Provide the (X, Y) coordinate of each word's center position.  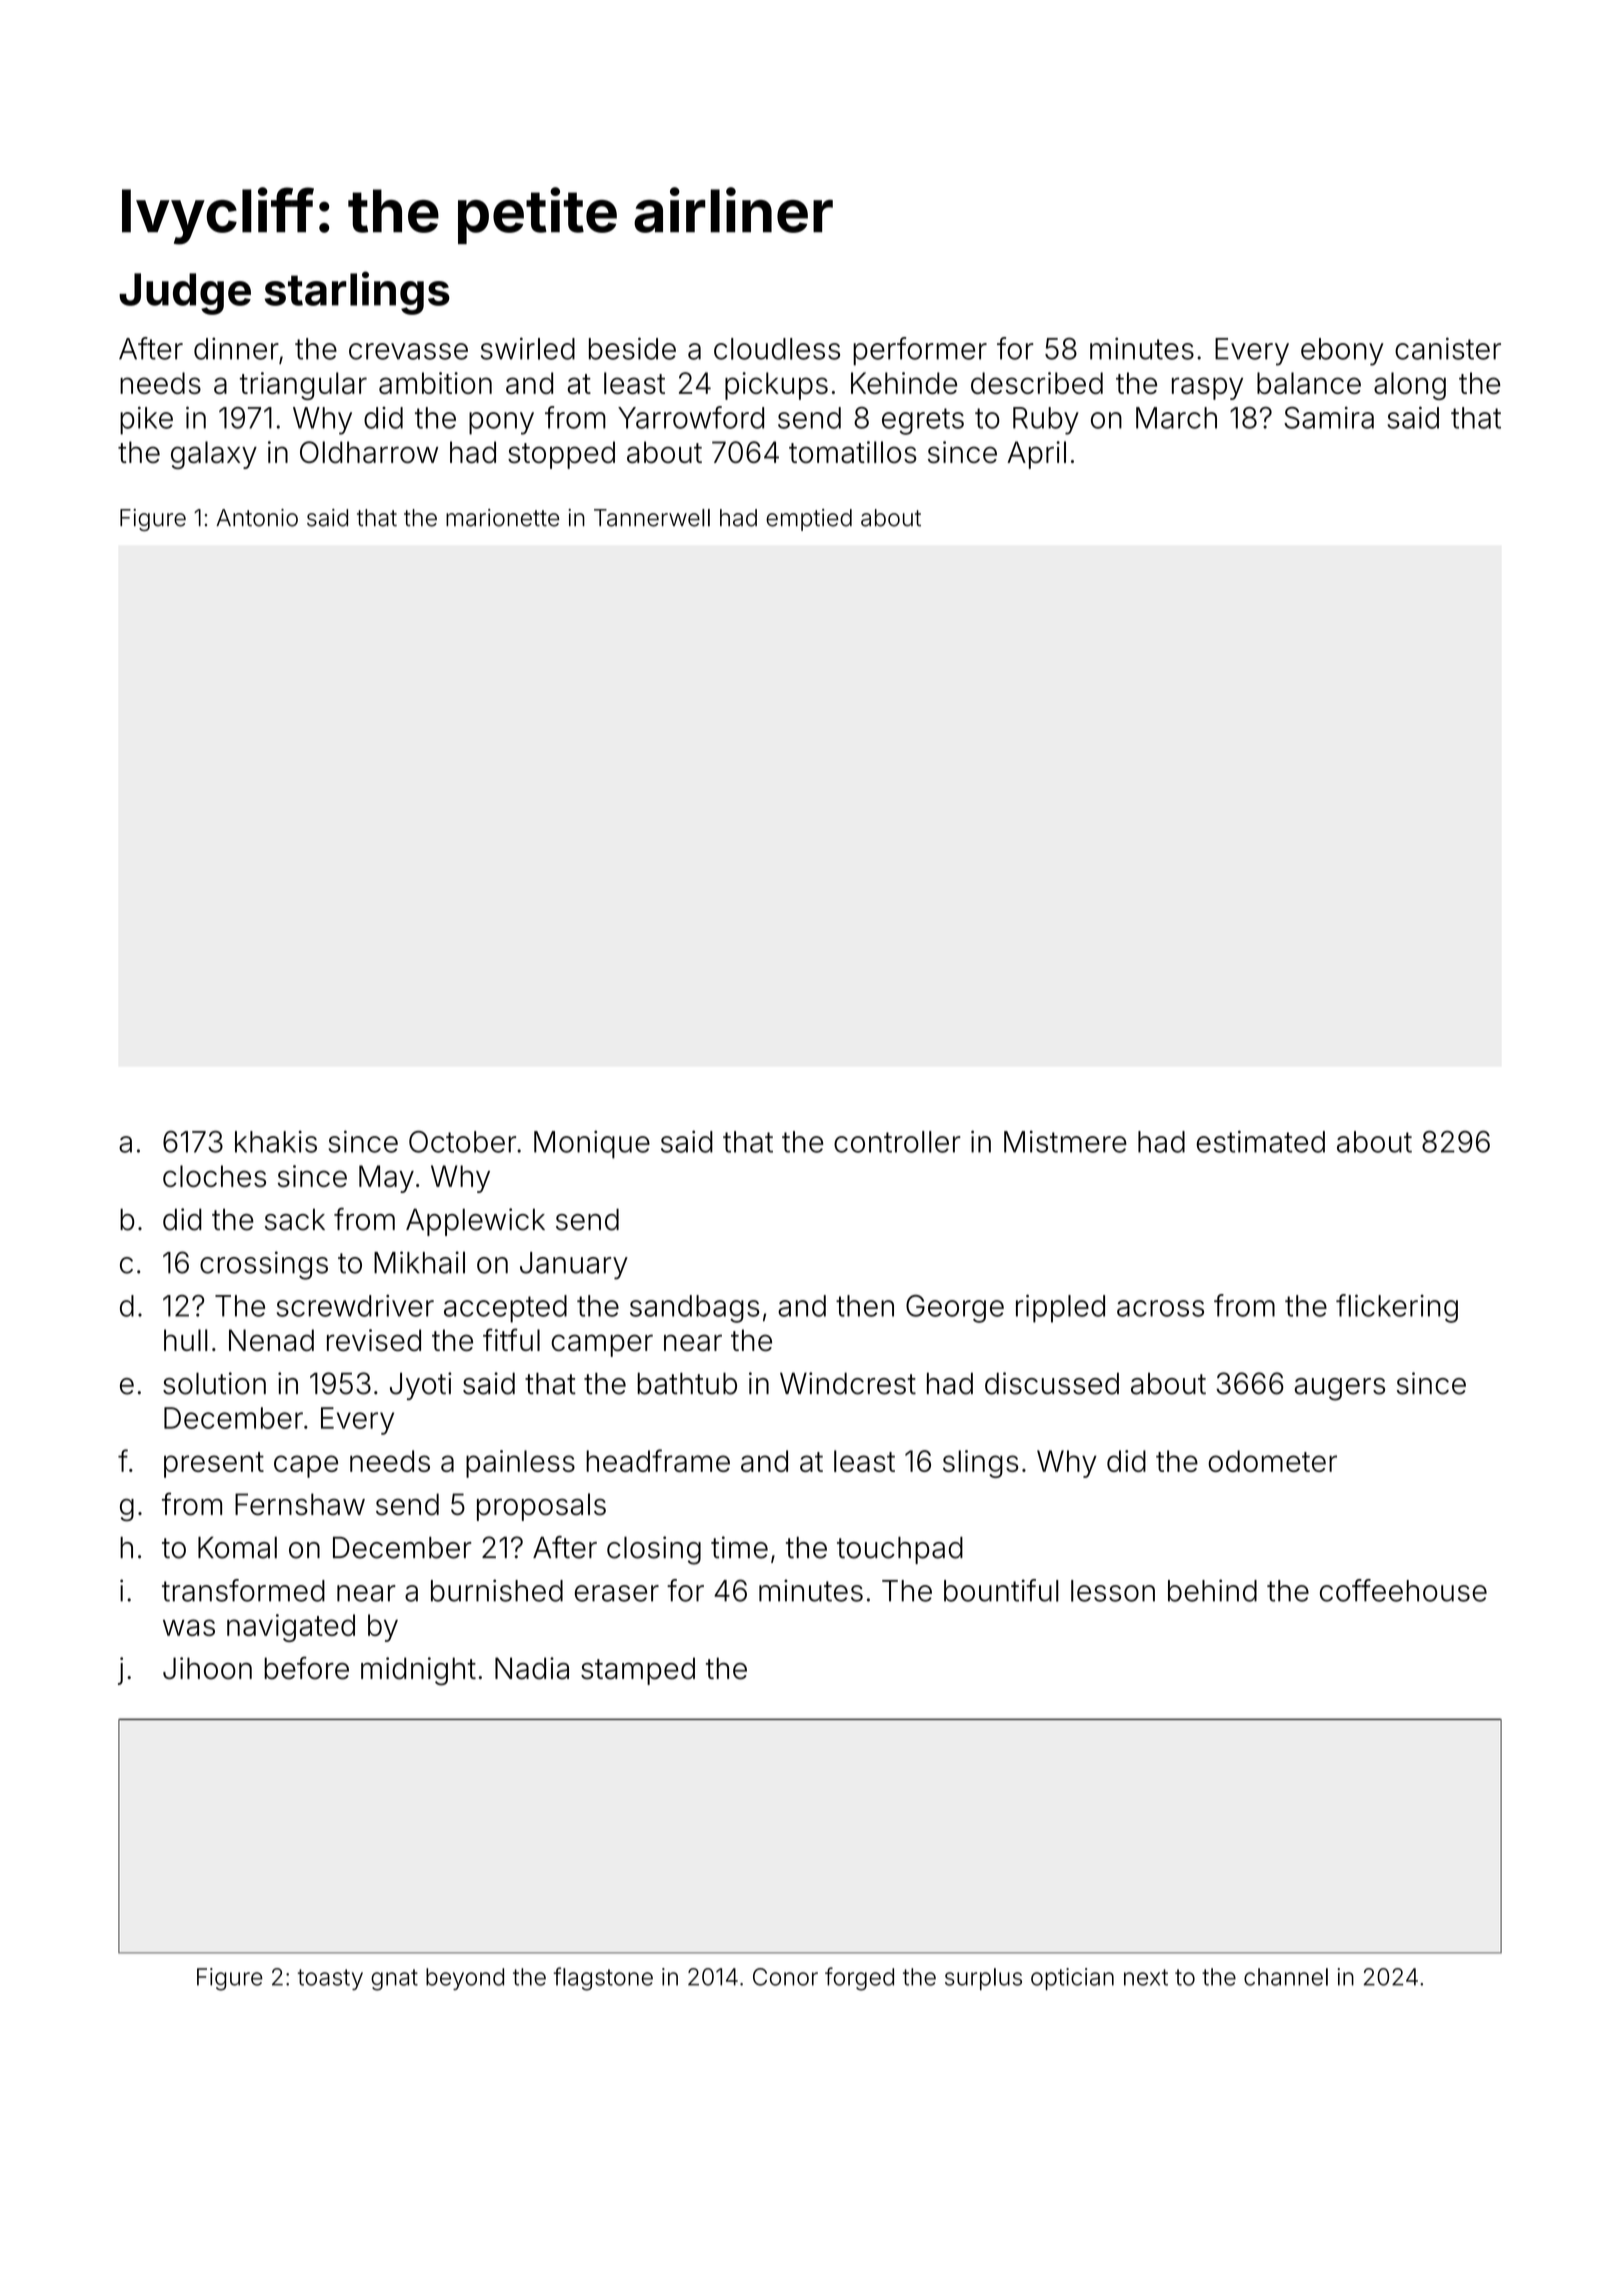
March (1176, 418)
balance (1309, 383)
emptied (809, 520)
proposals (541, 1507)
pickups (776, 386)
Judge (185, 294)
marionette (502, 518)
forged (859, 1979)
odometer (1272, 1461)
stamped (638, 1671)
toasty (330, 1979)
